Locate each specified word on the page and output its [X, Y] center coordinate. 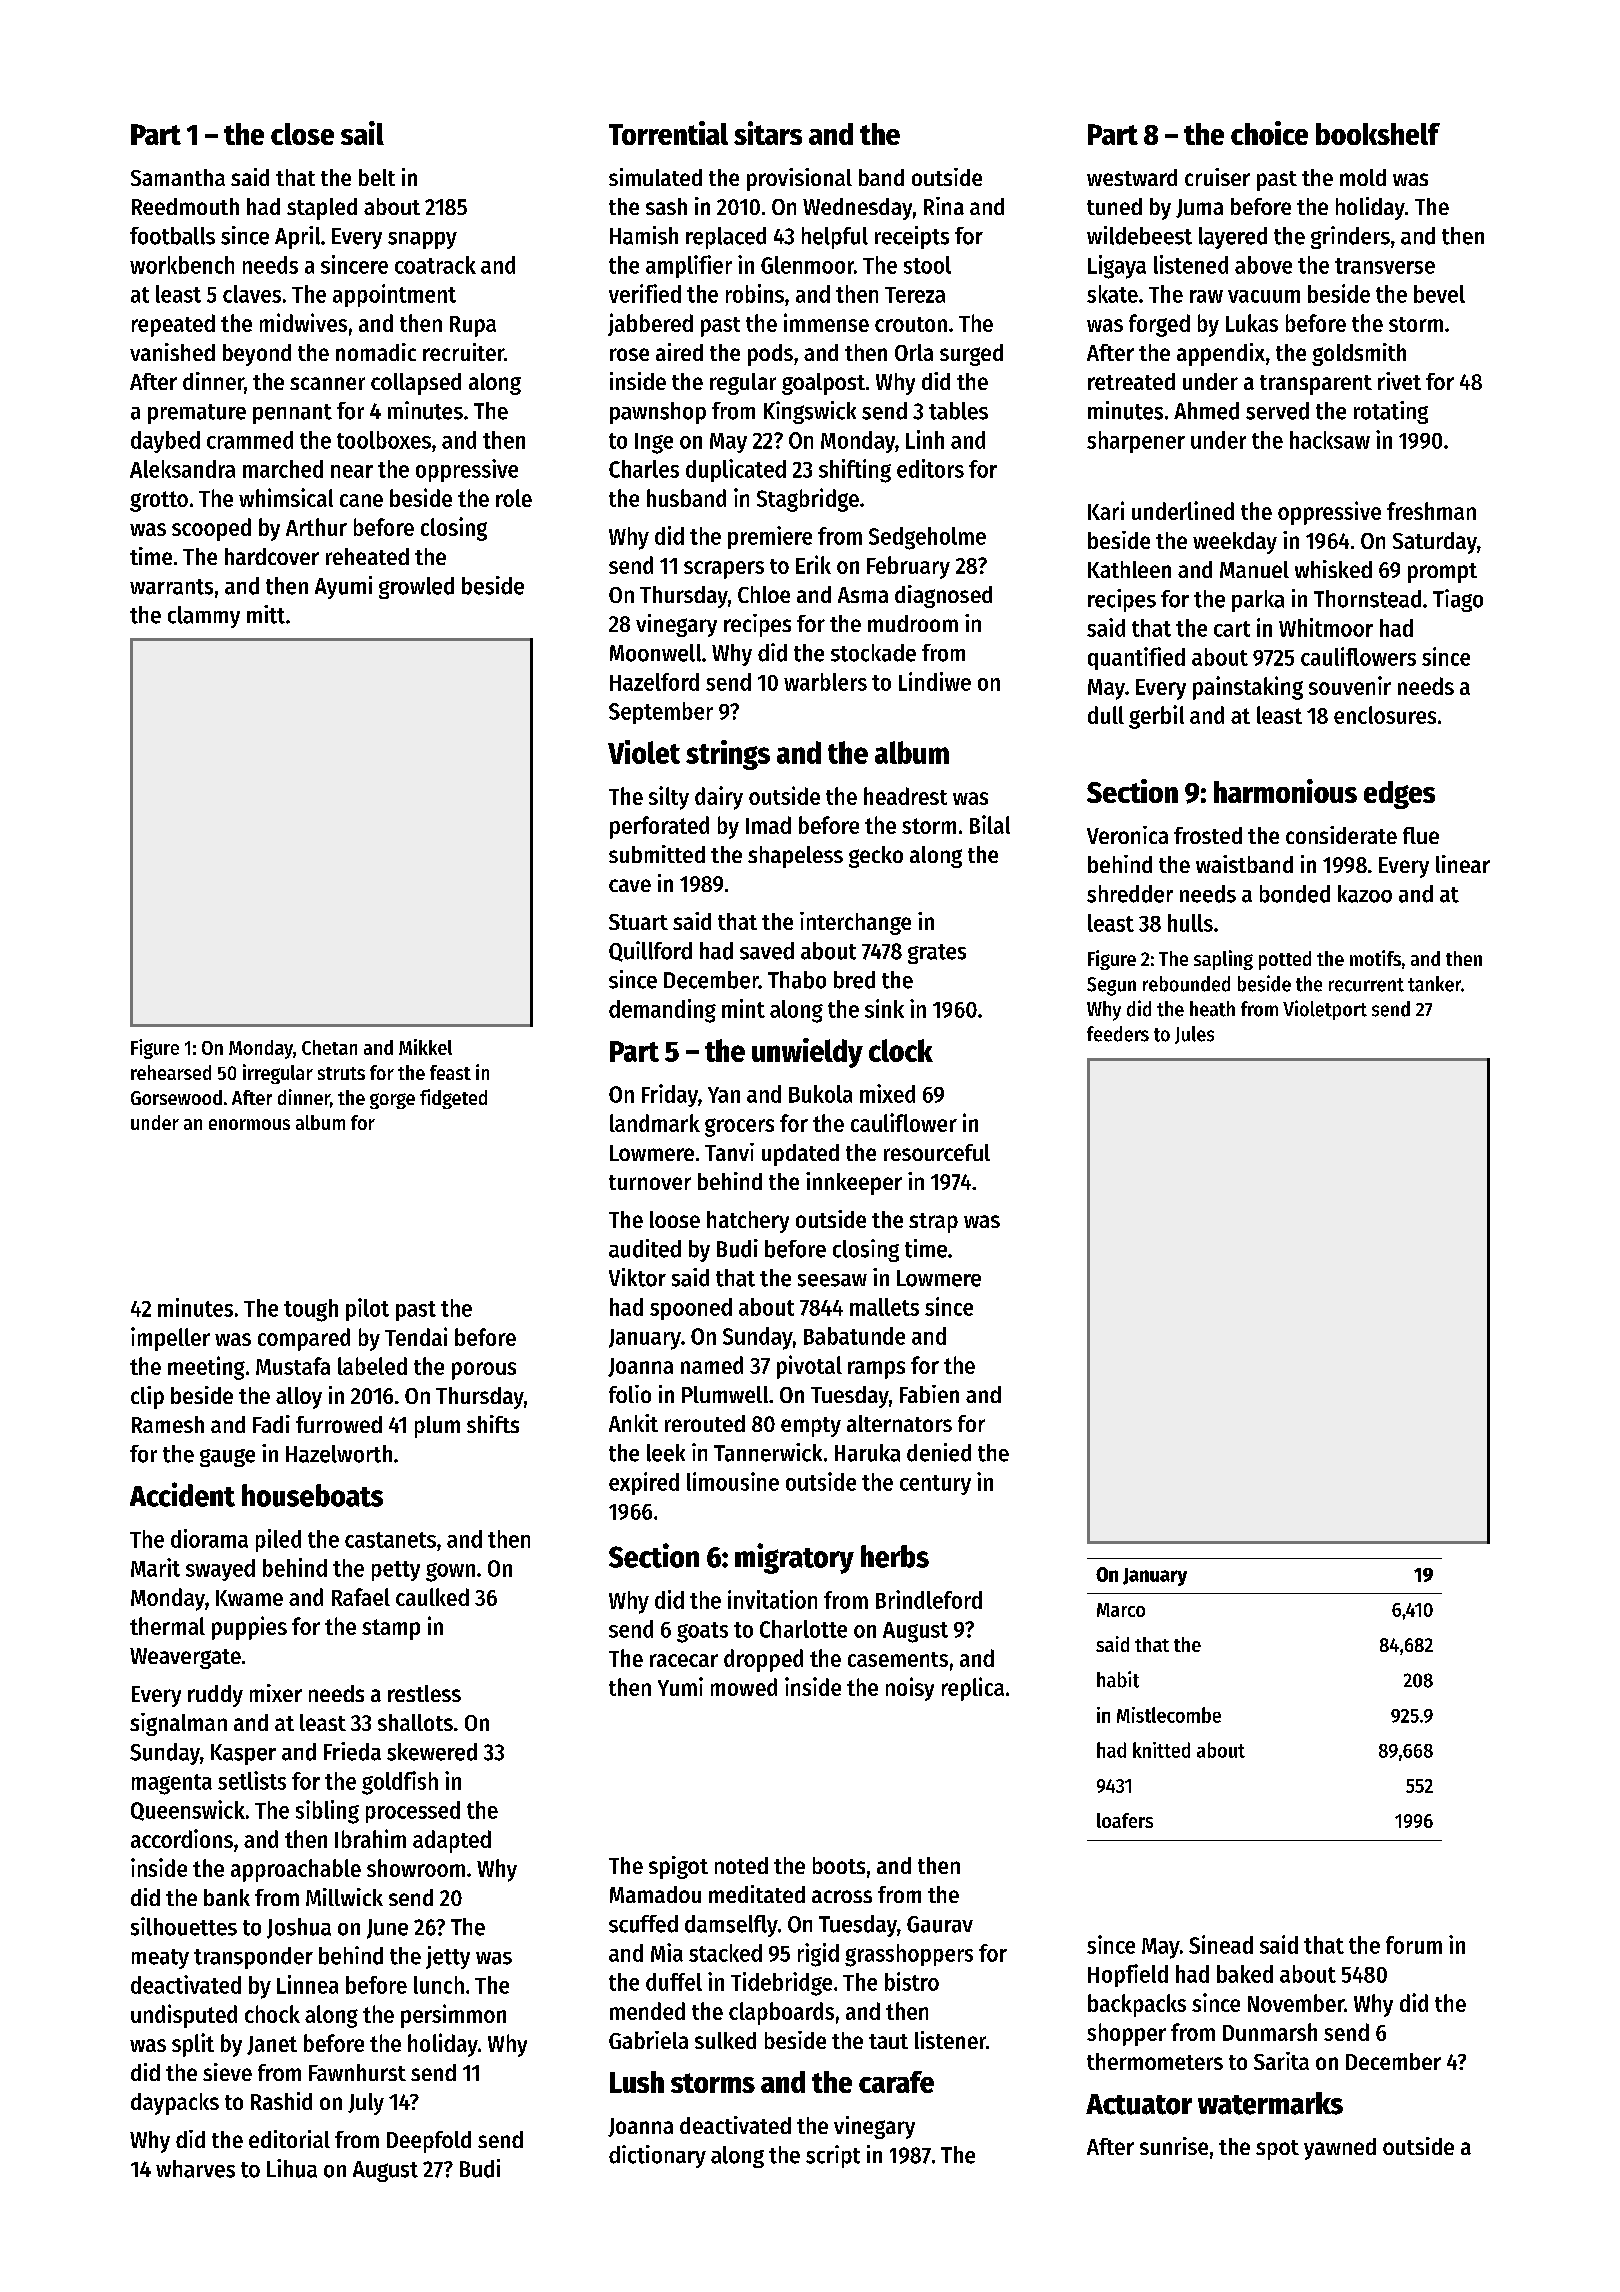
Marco [1121, 1610]
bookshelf [1378, 134]
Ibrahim [370, 1838]
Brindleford [929, 1599]
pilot [367, 1309]
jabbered [650, 324]
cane [361, 500]
